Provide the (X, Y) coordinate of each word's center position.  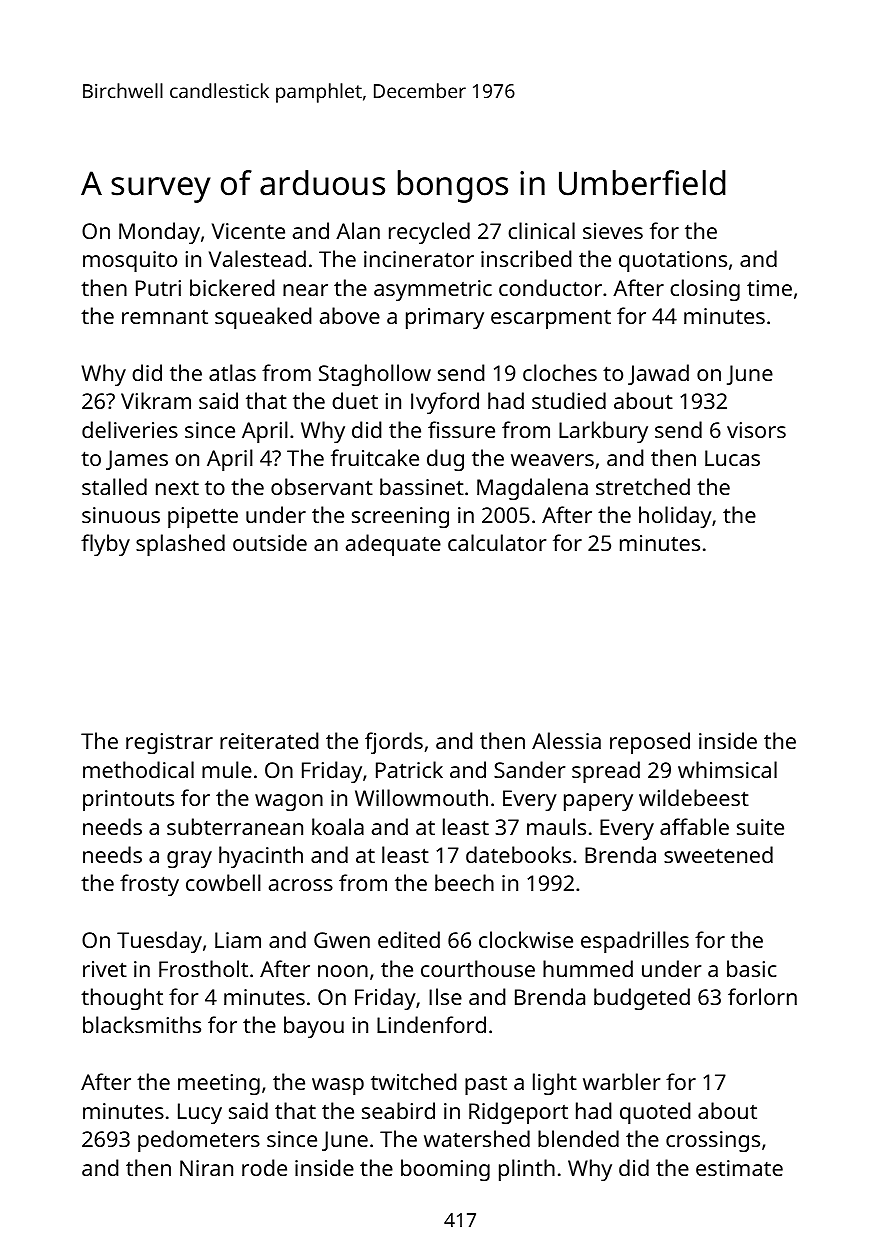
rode (264, 1167)
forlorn (762, 996)
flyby (105, 545)
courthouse (478, 968)
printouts (128, 800)
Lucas (732, 458)
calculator (497, 542)
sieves (613, 231)
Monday (159, 233)
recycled (429, 233)
